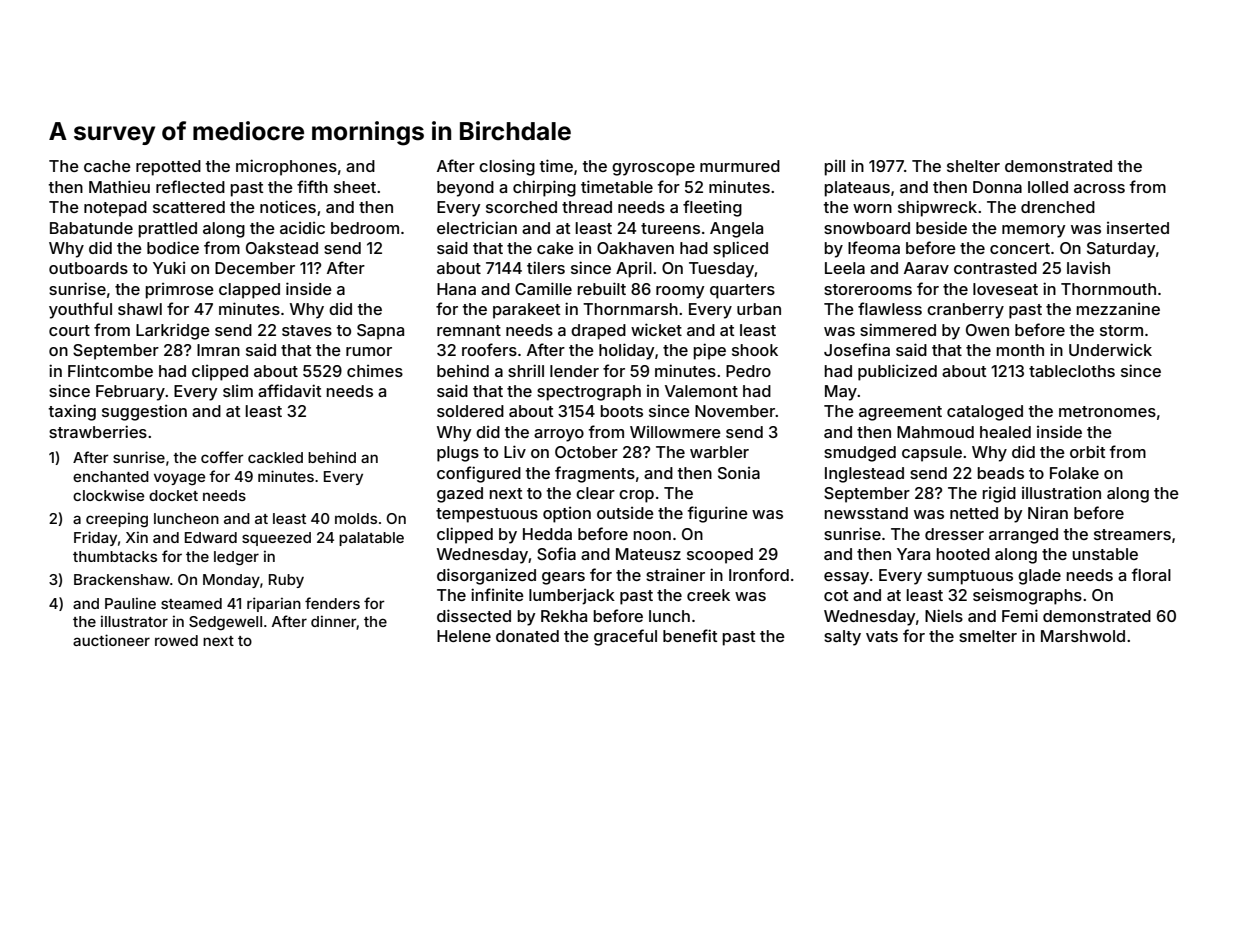  What do you see at coordinates (1099, 188) in the screenshot?
I see `across` at bounding box center [1099, 188].
